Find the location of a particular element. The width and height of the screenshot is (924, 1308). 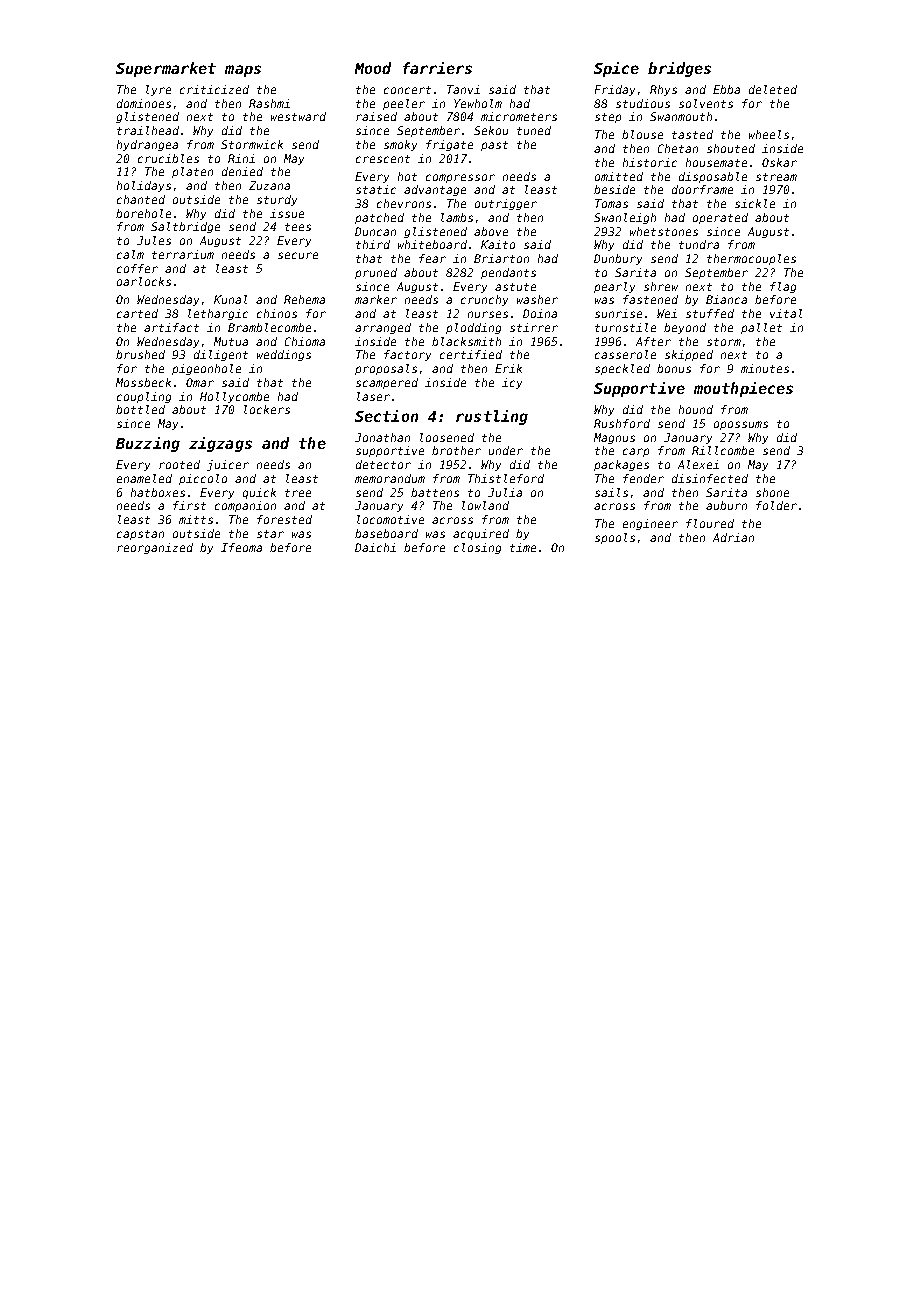

secure is located at coordinates (298, 255).
